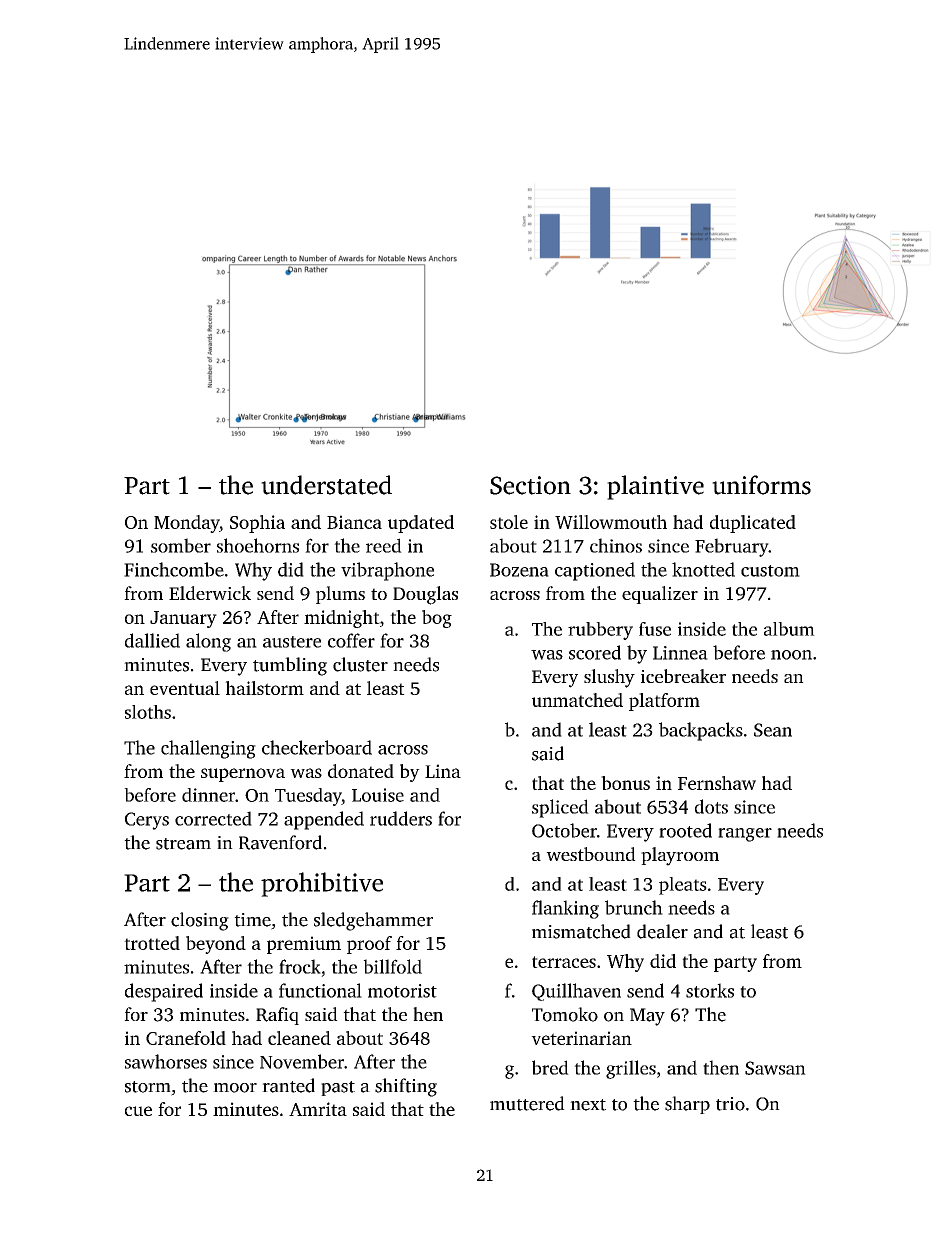  What do you see at coordinates (753, 524) in the image?
I see `duplicated` at bounding box center [753, 524].
